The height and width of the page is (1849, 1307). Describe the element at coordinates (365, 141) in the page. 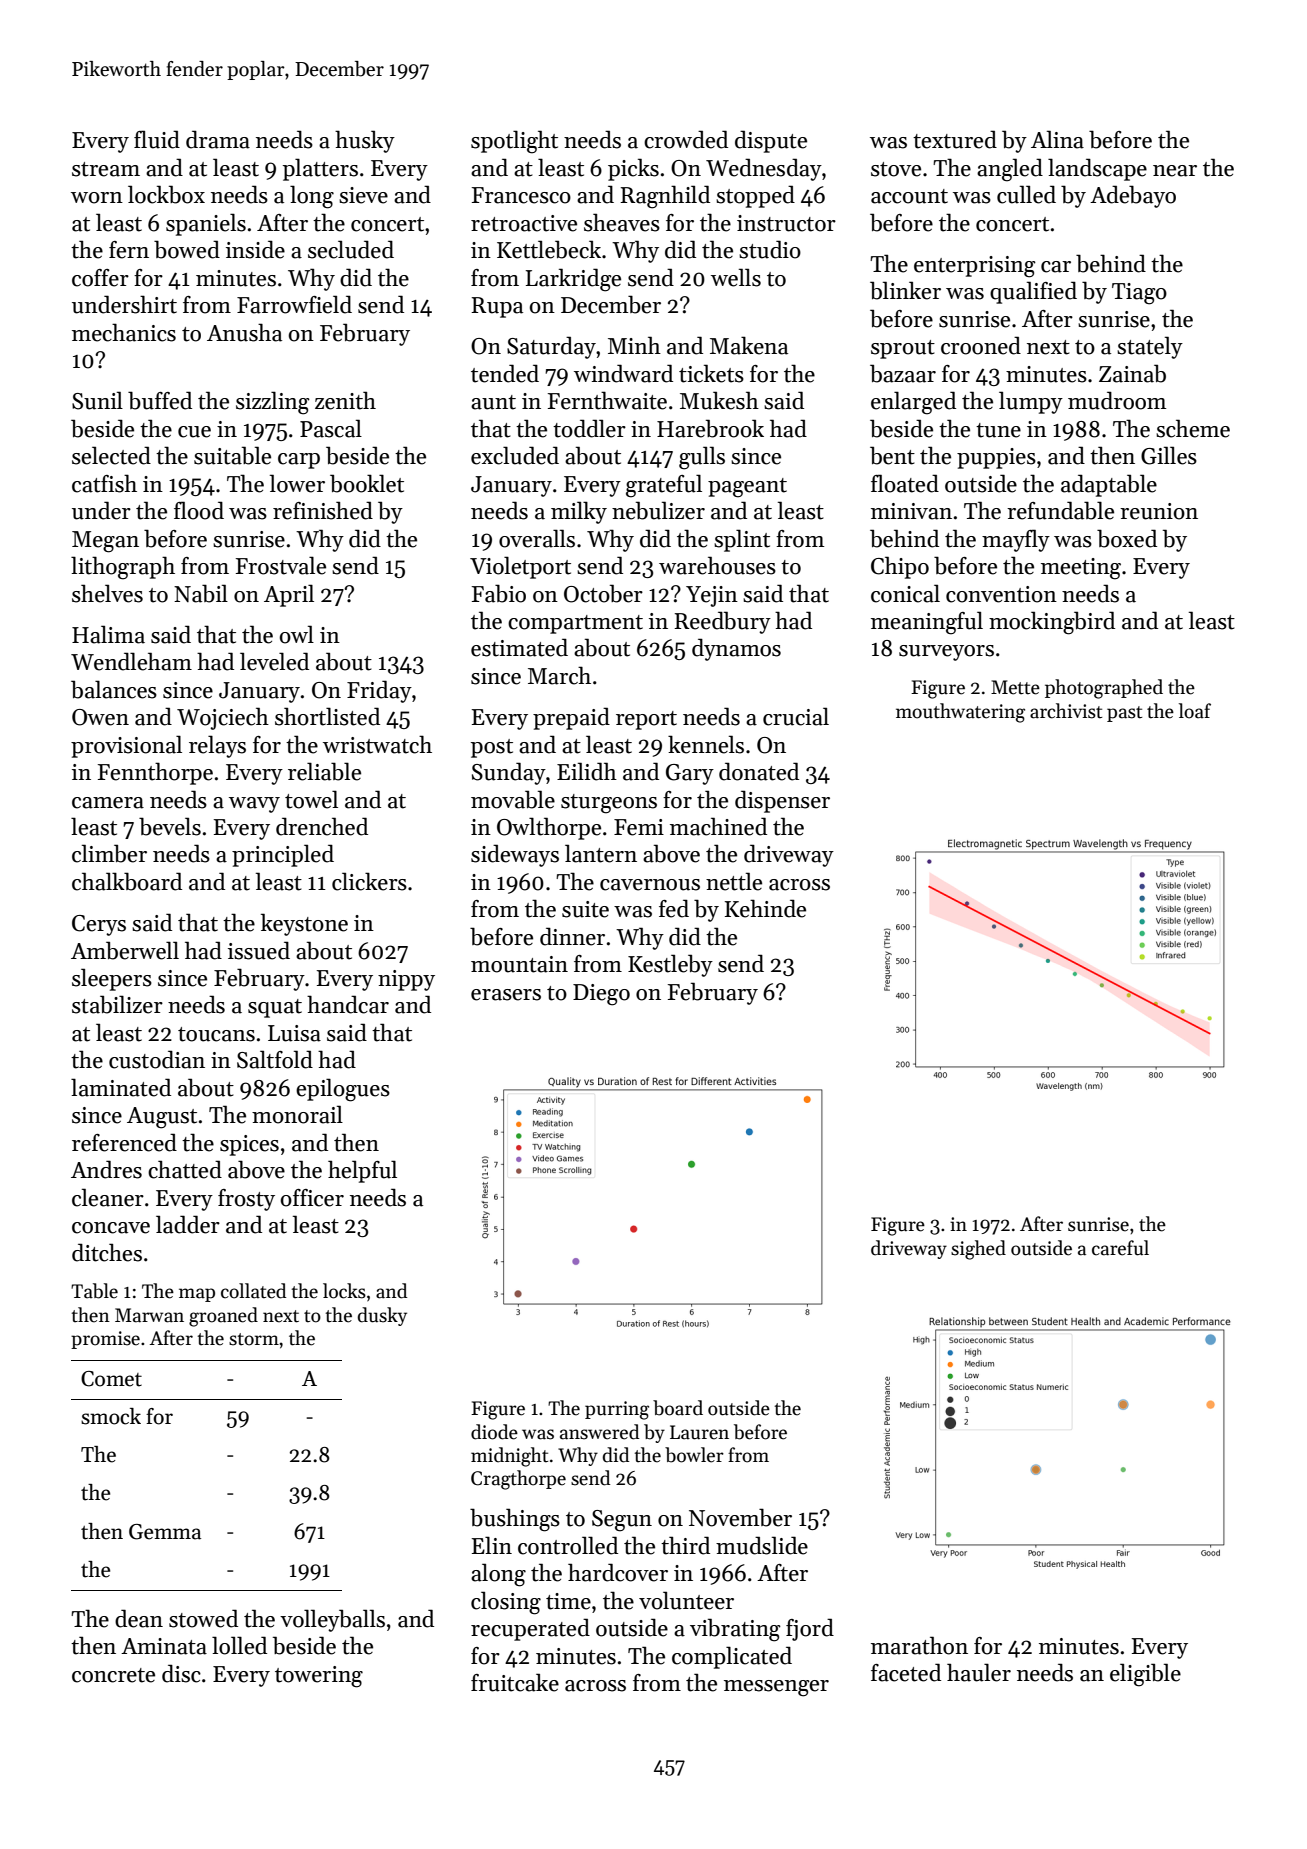

I see `husky` at that location.
